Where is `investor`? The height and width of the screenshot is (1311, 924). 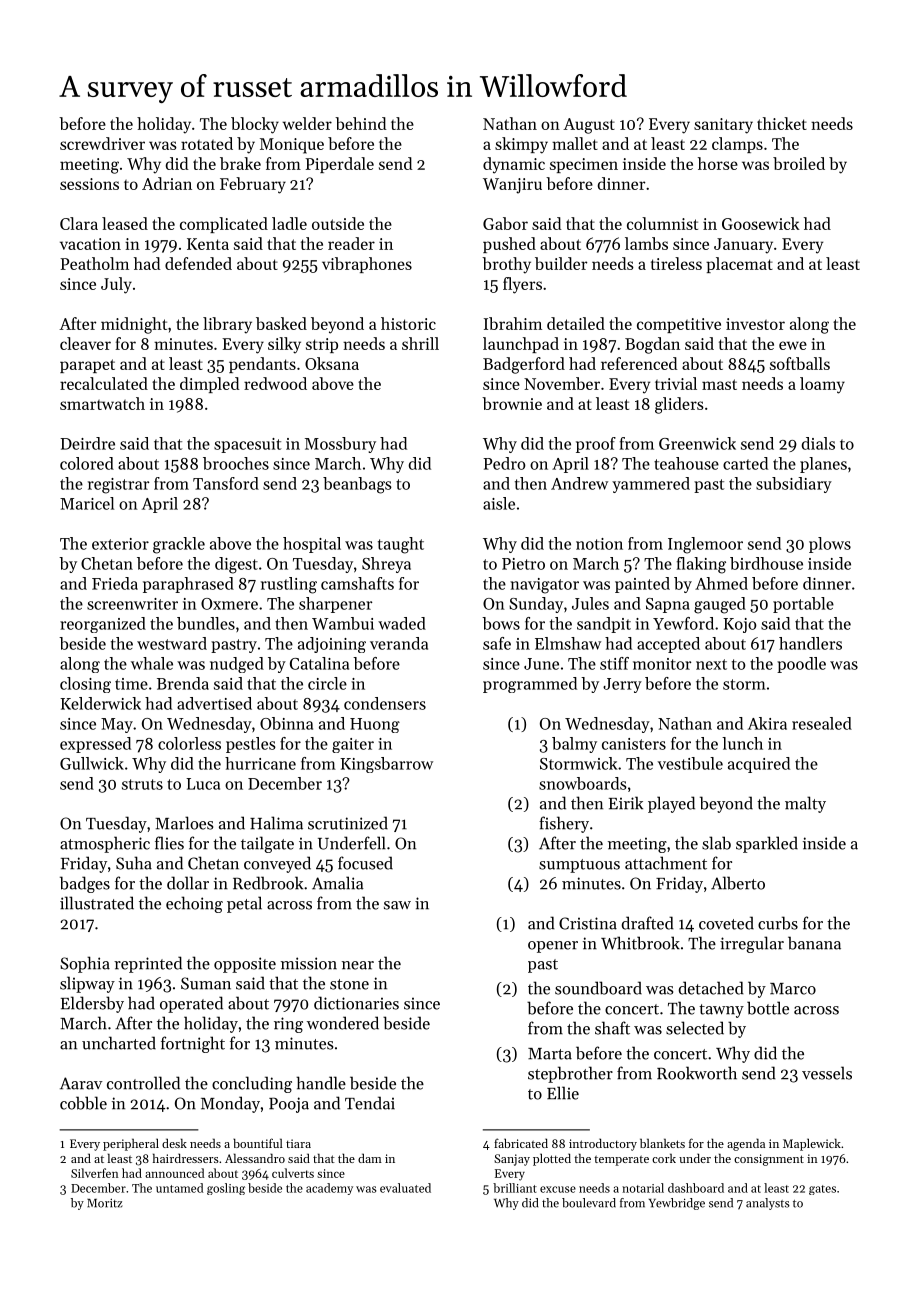 investor is located at coordinates (755, 324).
